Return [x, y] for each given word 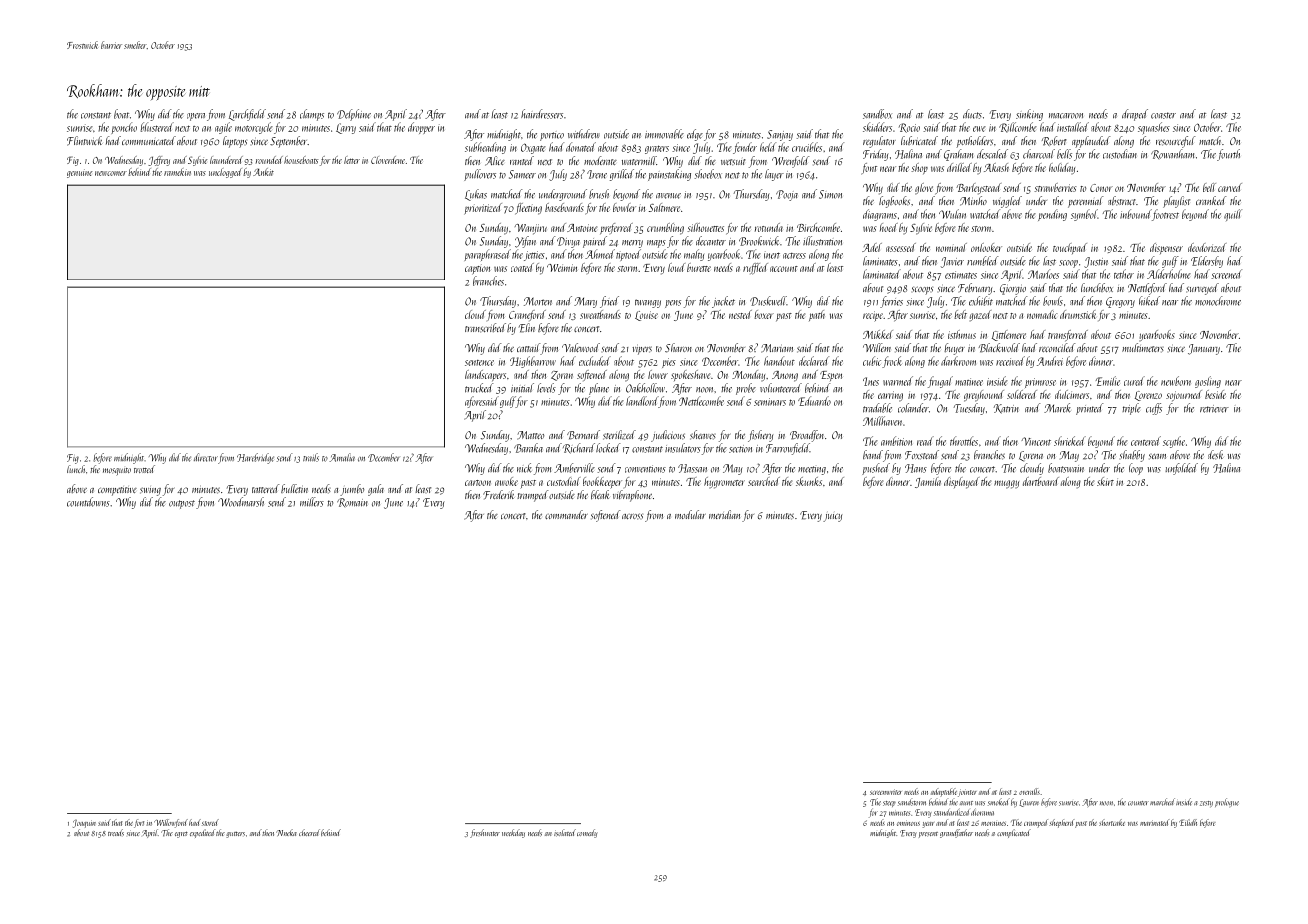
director [206, 457]
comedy [587, 833]
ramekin [177, 172]
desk [1215, 455]
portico [552, 136]
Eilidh [1188, 822]
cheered [309, 832]
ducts [972, 114]
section [740, 449]
